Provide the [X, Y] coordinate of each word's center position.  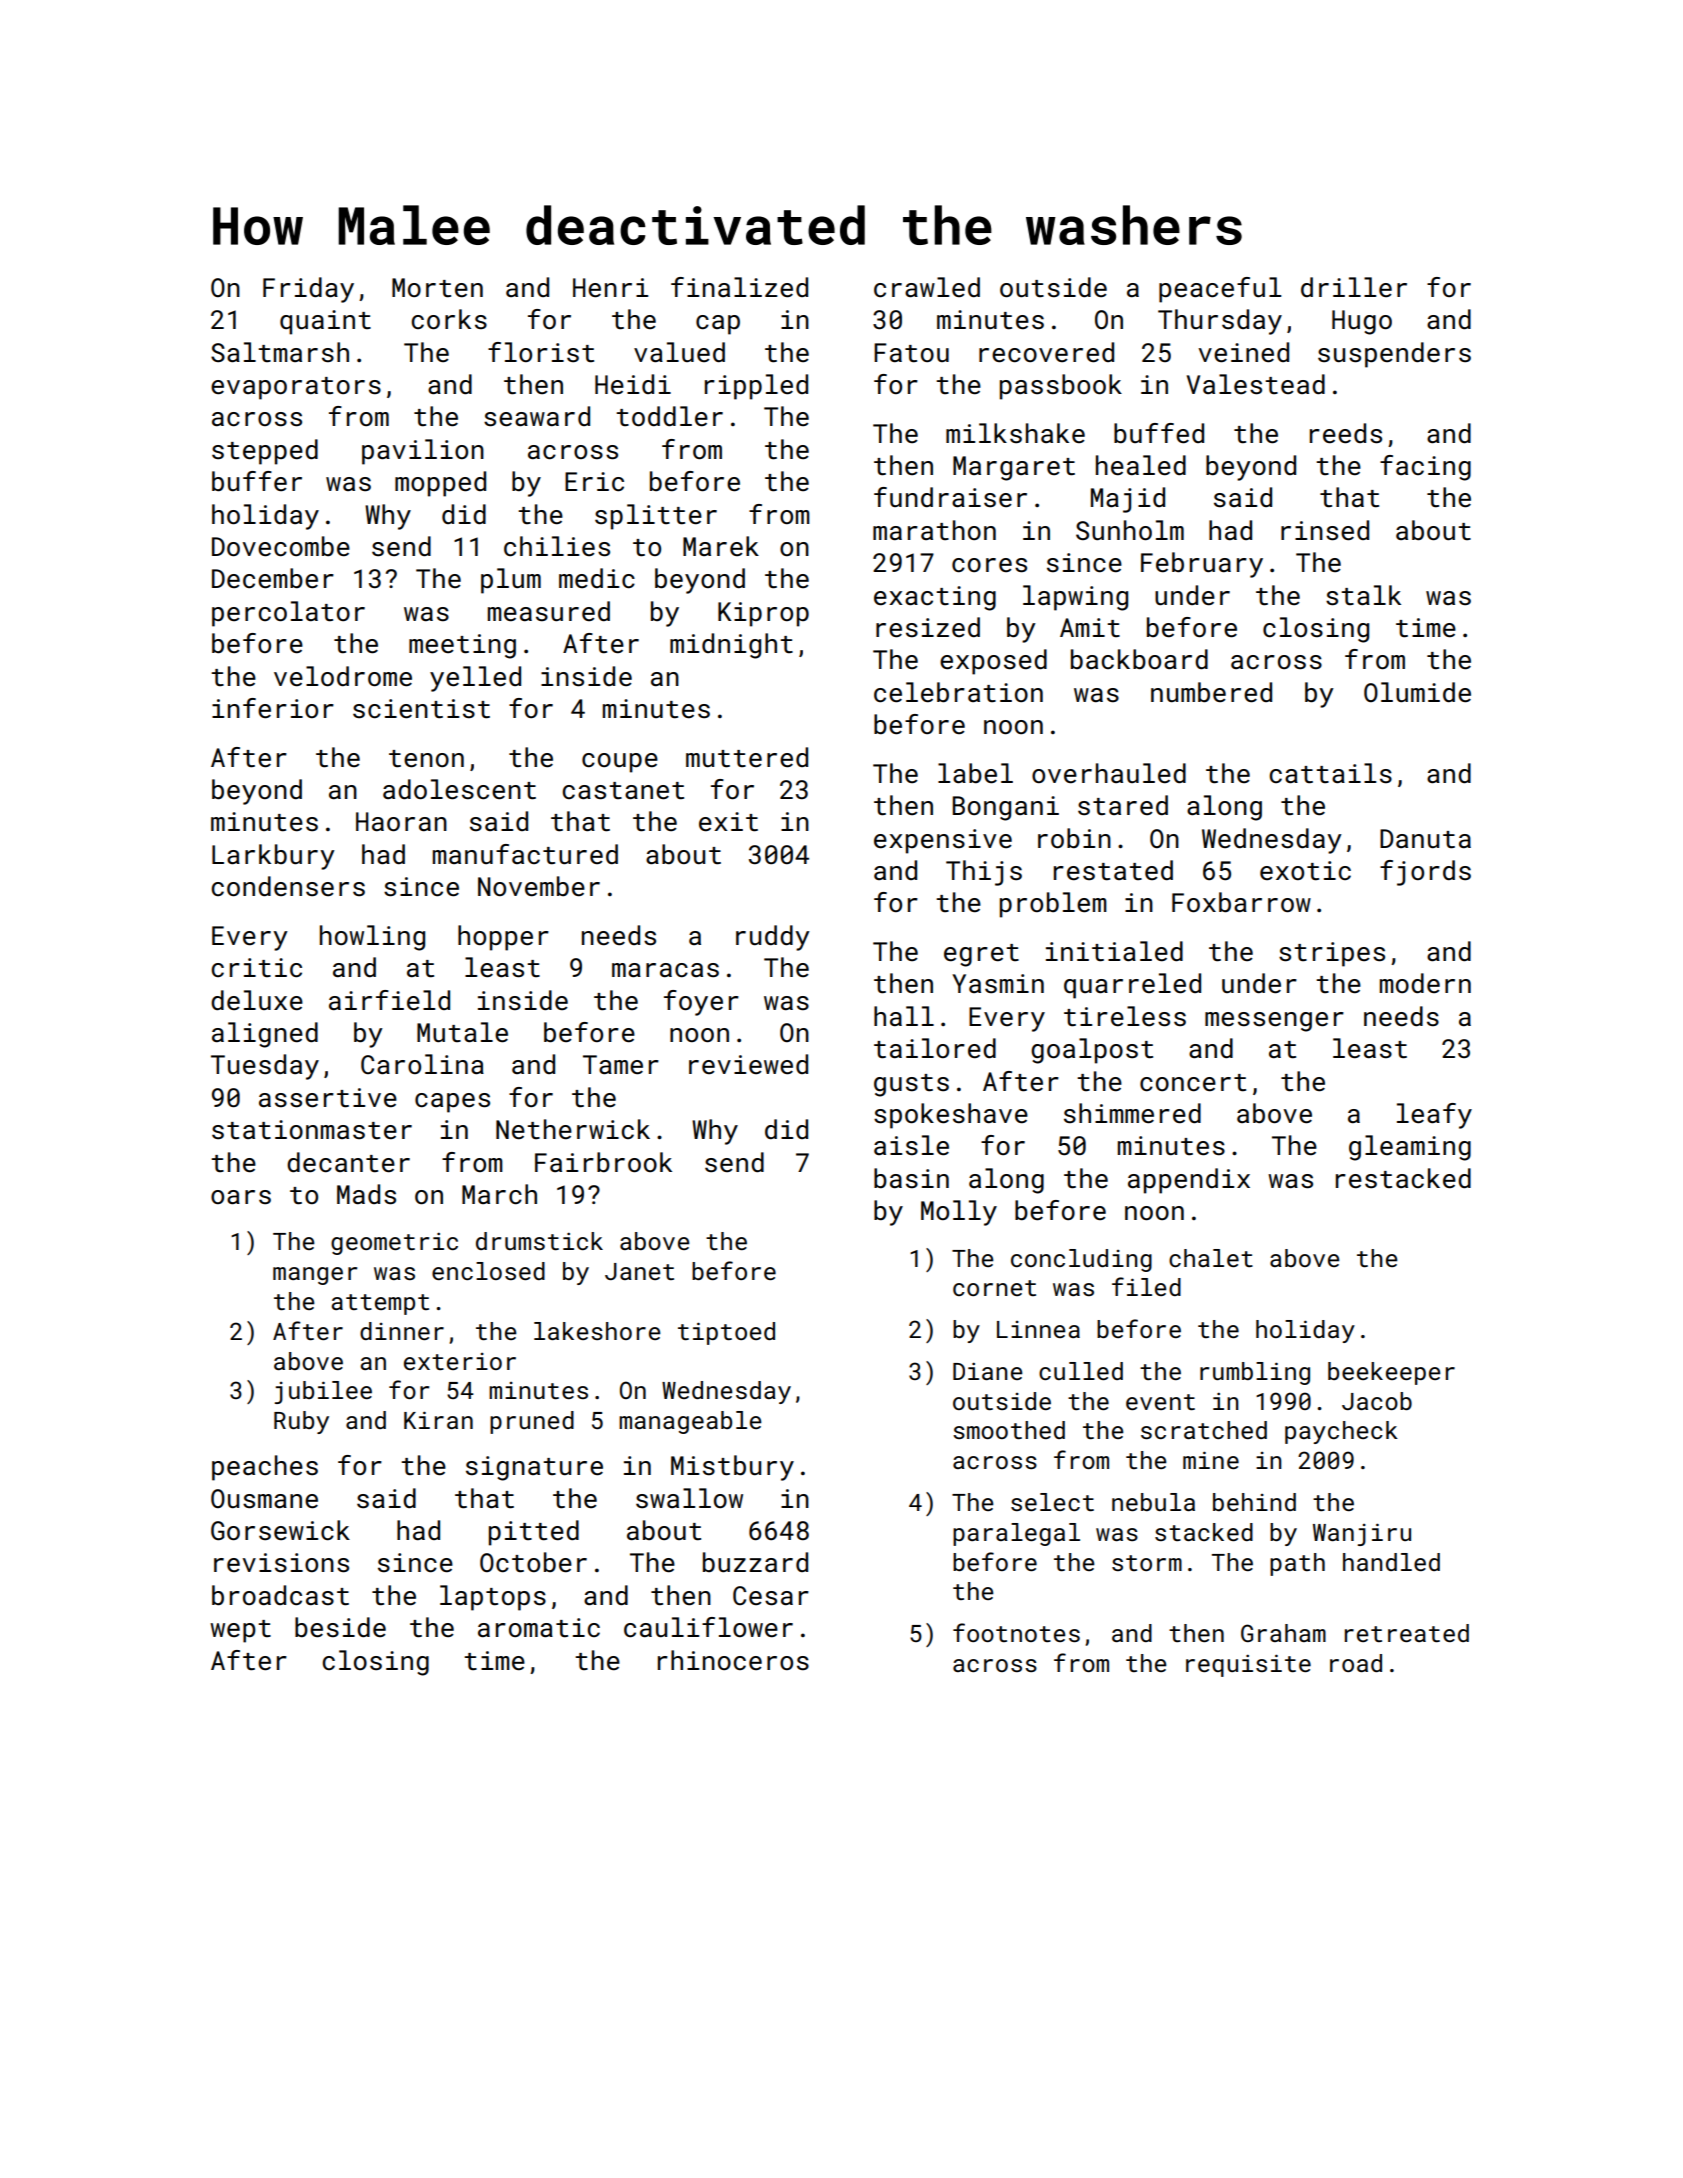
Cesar [771, 1596]
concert [1193, 1083]
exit [728, 822]
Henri [610, 288]
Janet [639, 1271]
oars [241, 1197]
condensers [288, 886]
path [1297, 1564]
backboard [1139, 659]
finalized [739, 287]
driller [1354, 287]
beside [340, 1627]
